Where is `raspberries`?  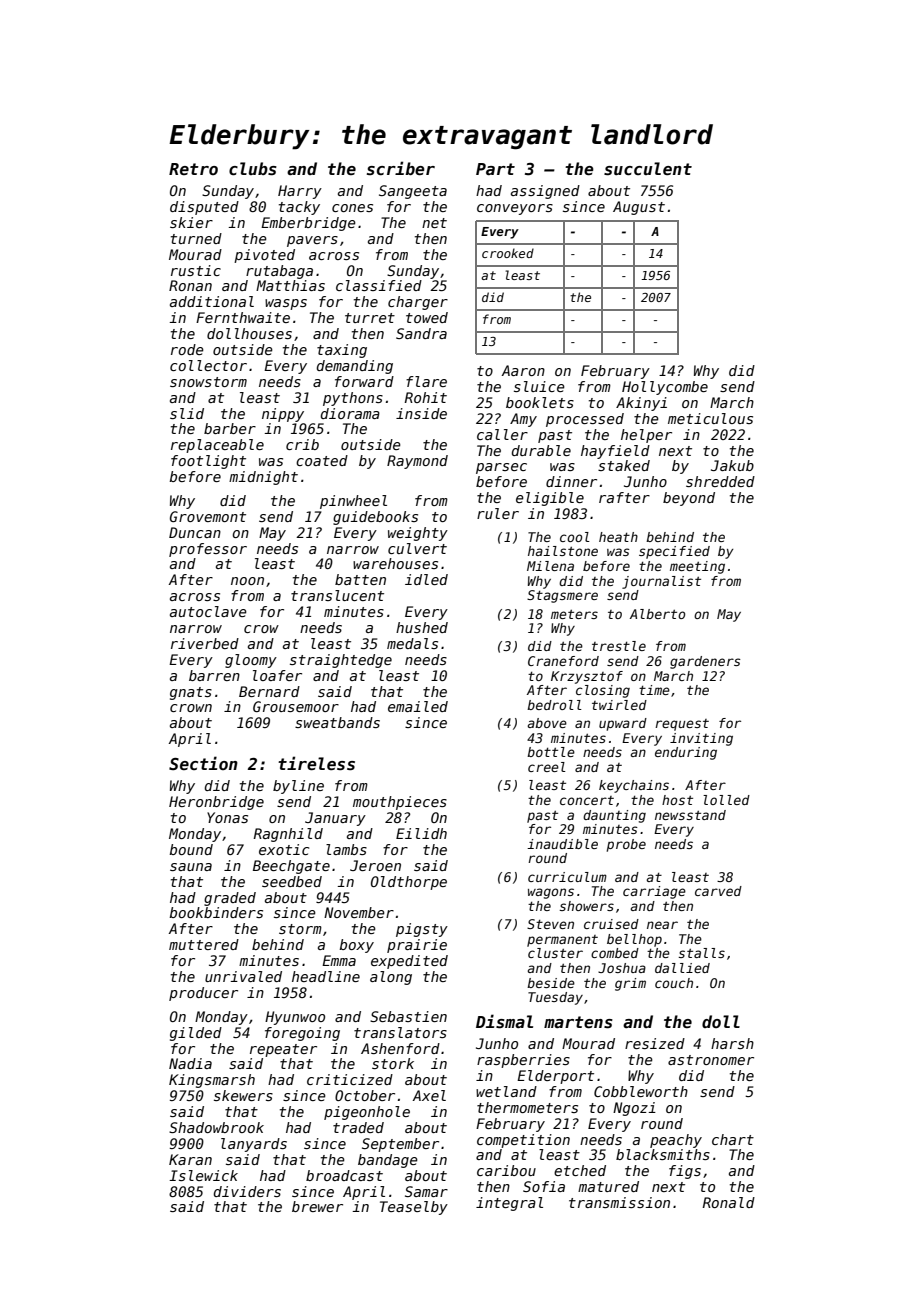
raspberries is located at coordinates (523, 1061).
